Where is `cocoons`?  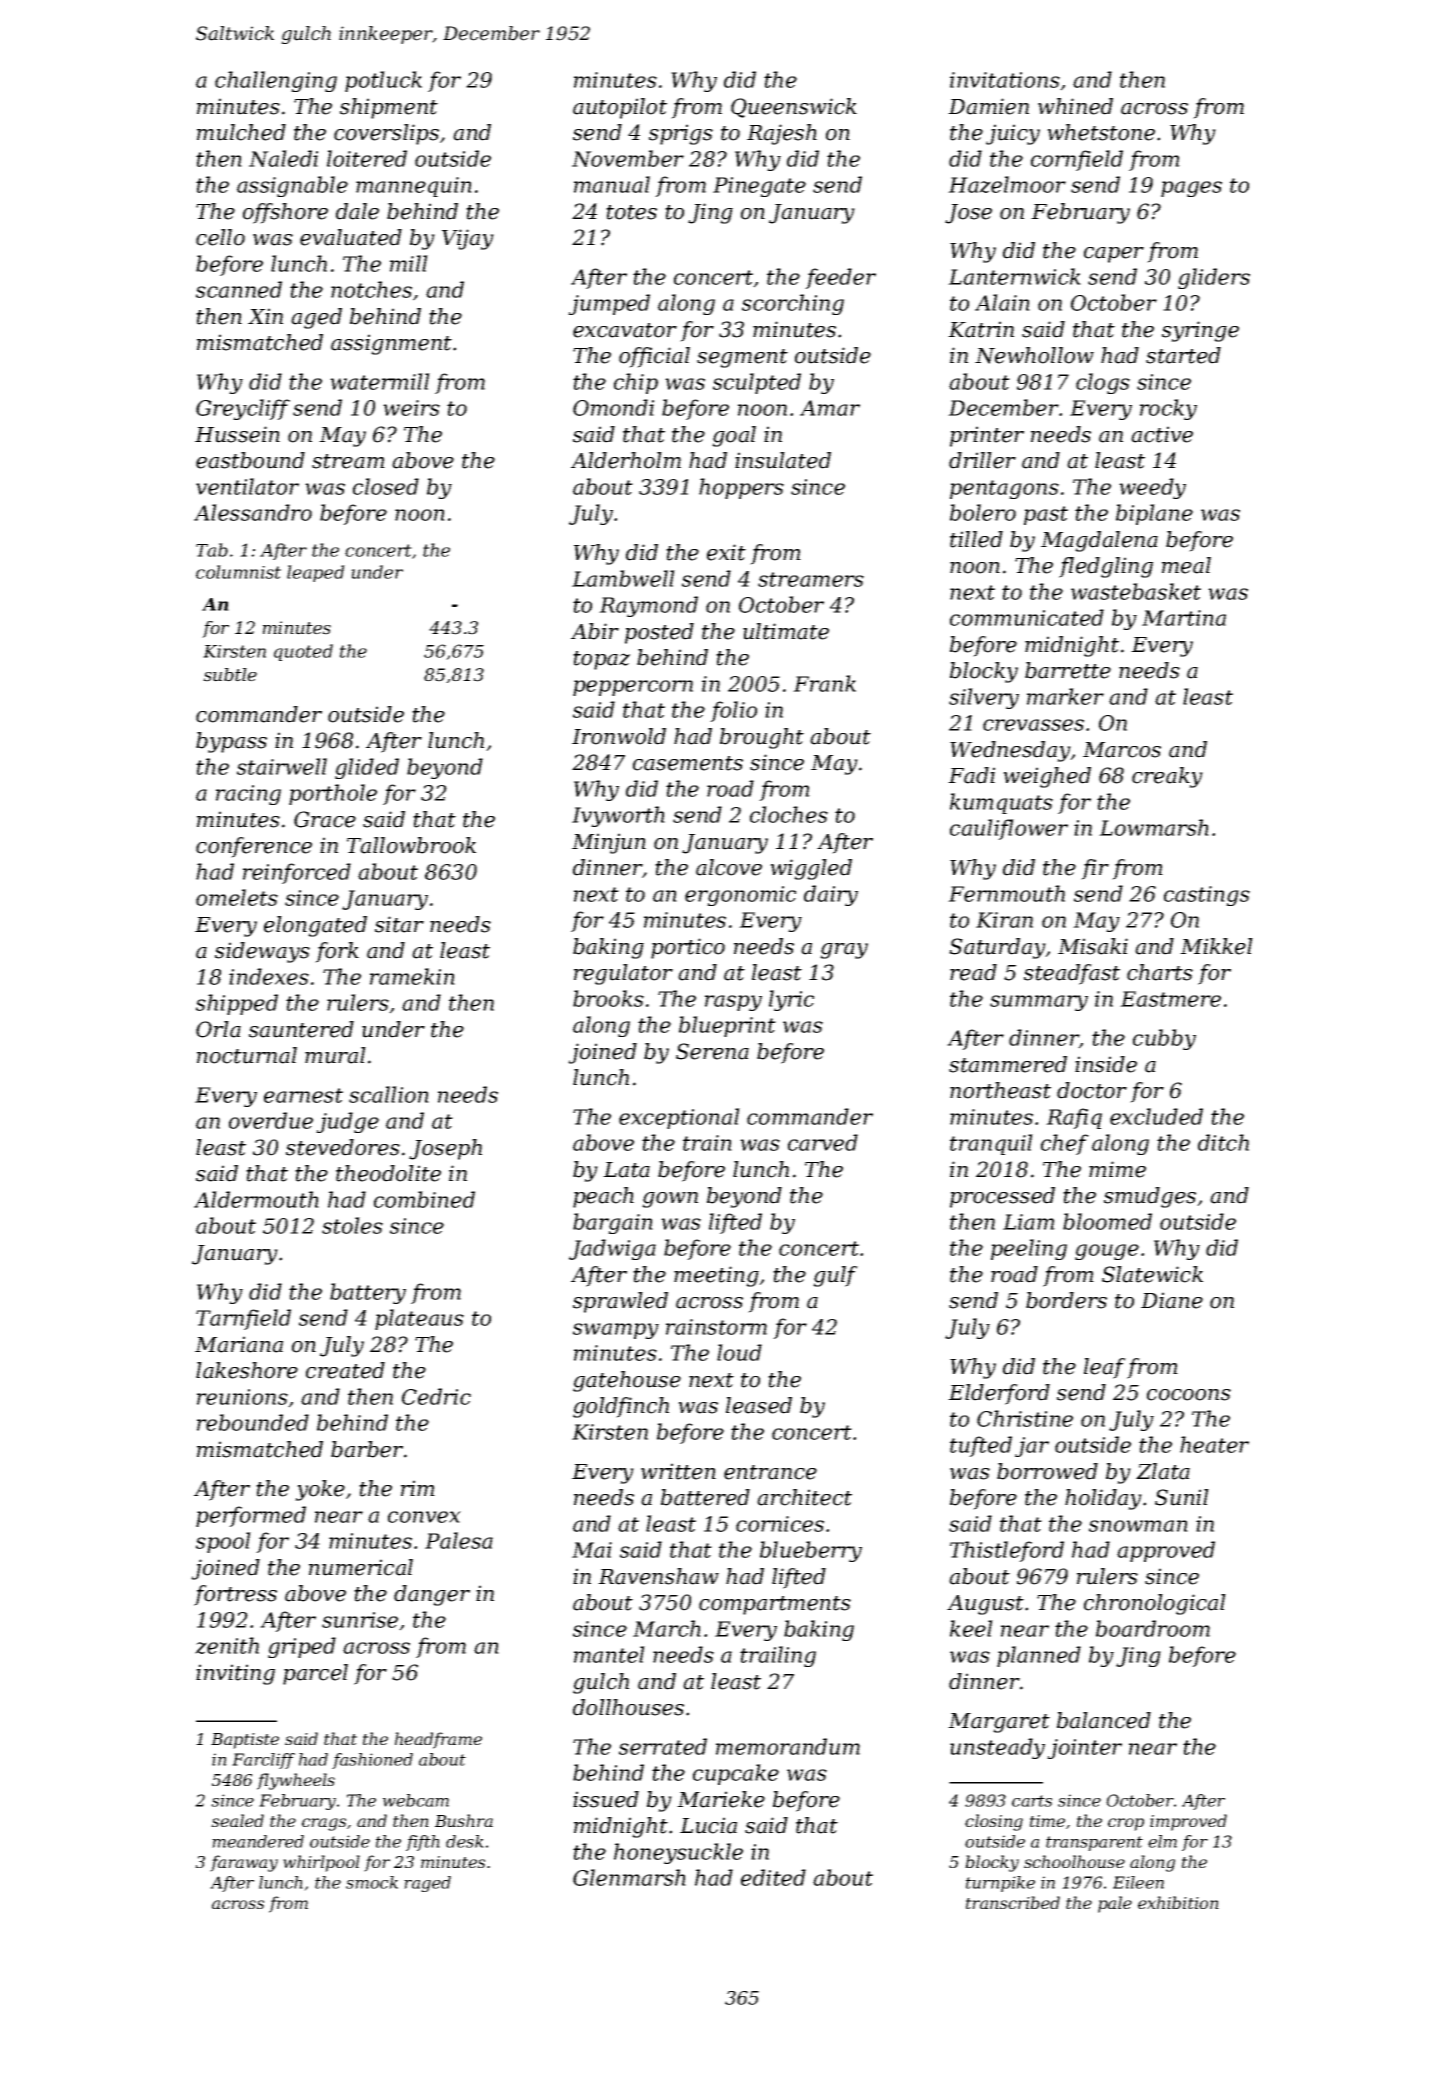 cocoons is located at coordinates (1189, 1395).
